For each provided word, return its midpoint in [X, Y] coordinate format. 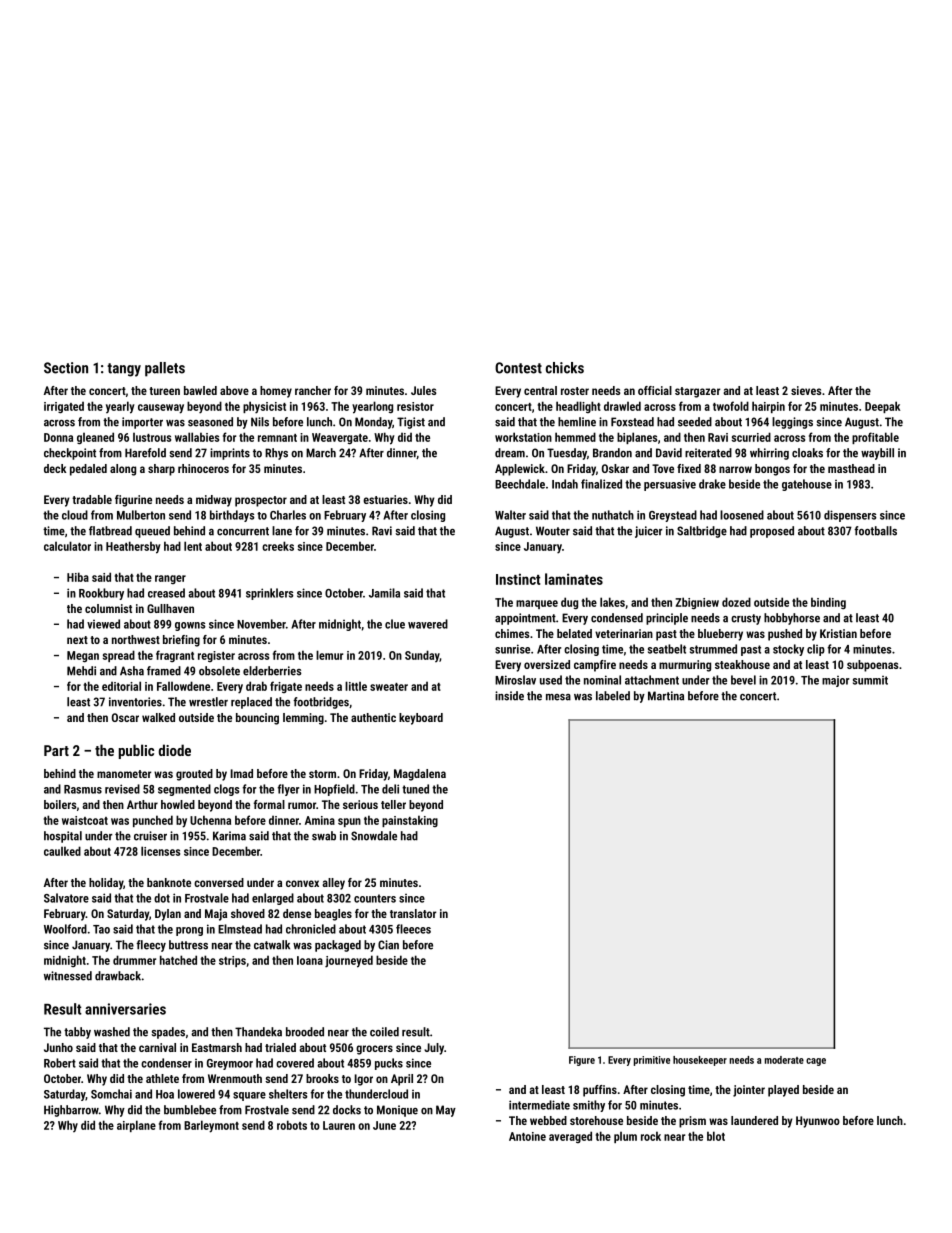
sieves [806, 390]
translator [413, 913]
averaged [570, 1137]
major [835, 681]
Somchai [111, 1094]
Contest [518, 368]
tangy [124, 370]
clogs [227, 790]
